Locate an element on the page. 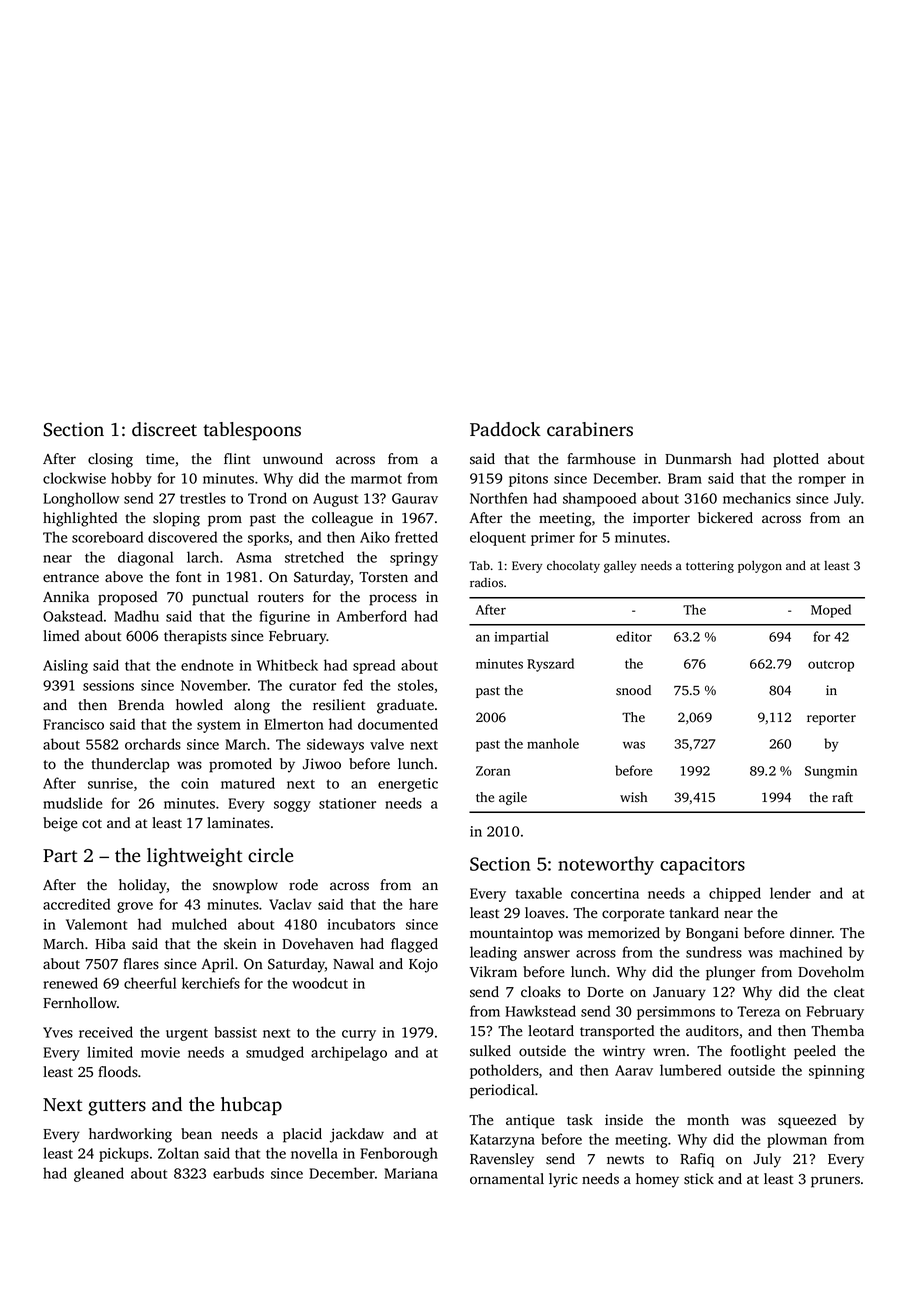 The width and height of the image is (908, 1316). coin is located at coordinates (195, 783).
